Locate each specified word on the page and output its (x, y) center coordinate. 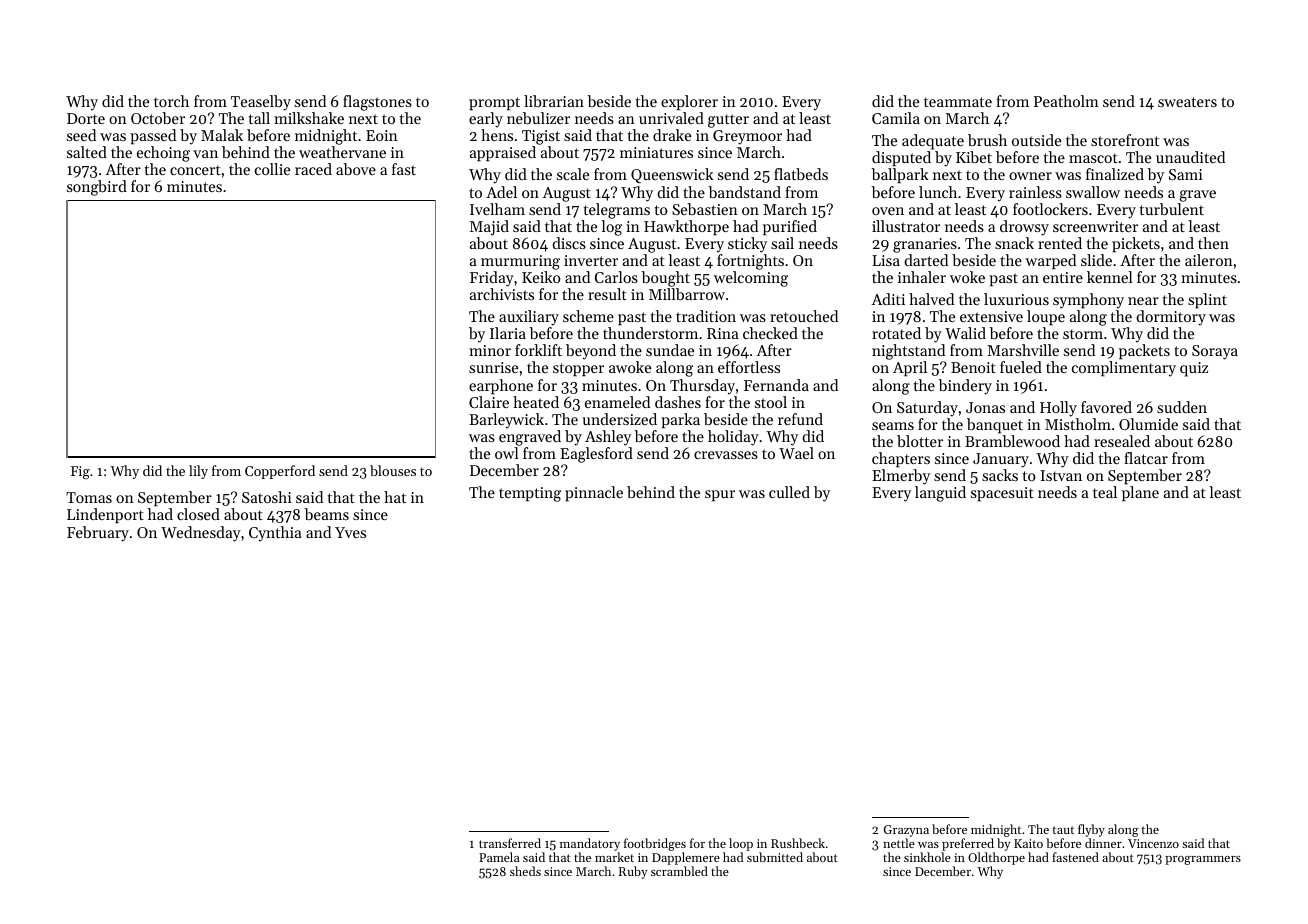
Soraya (1215, 352)
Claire (489, 402)
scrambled (679, 871)
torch (171, 101)
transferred (510, 843)
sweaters (1187, 102)
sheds (525, 871)
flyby (1091, 830)
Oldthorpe (996, 858)
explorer (689, 102)
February (98, 534)
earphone (501, 386)
